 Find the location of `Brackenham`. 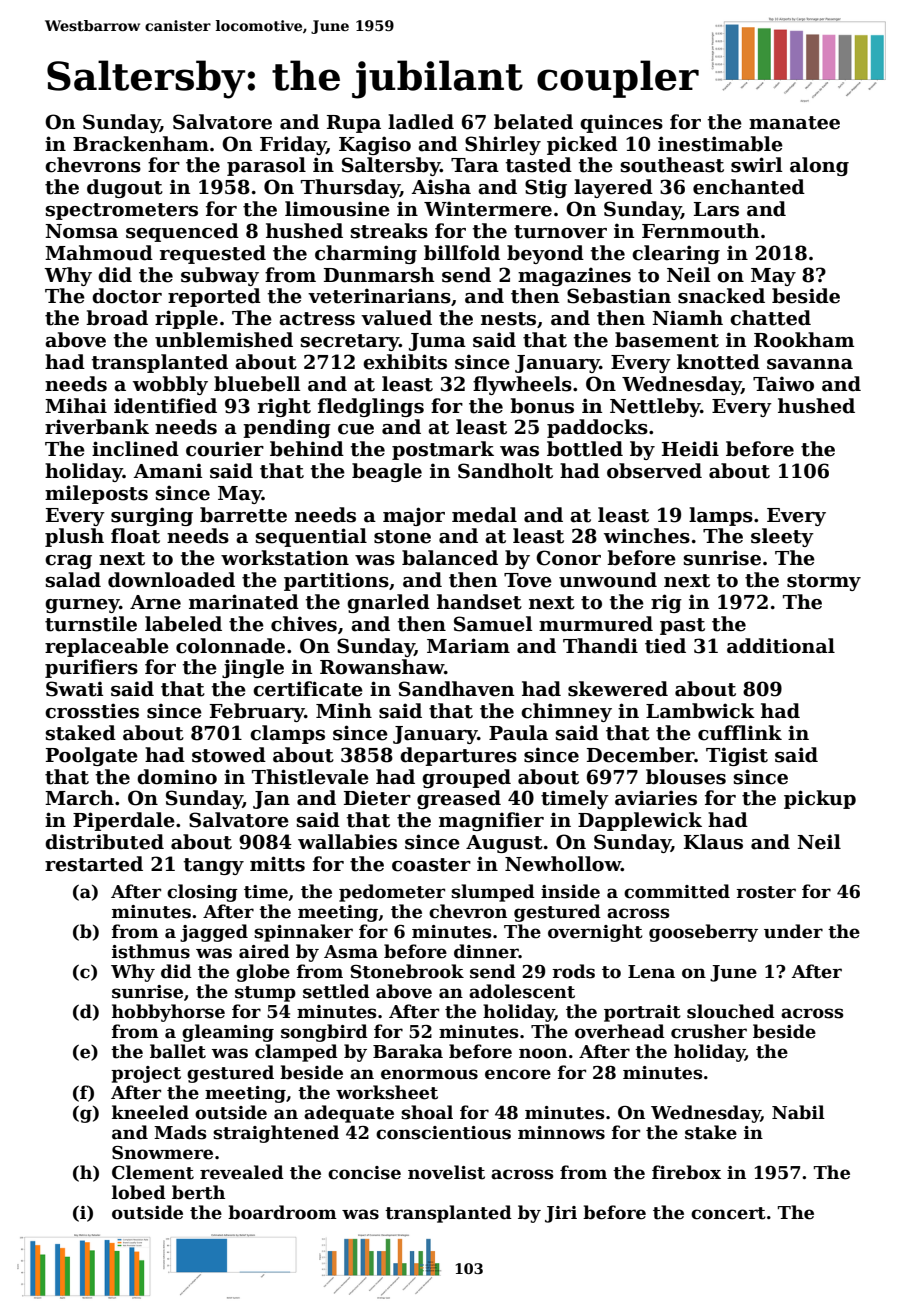

Brackenham is located at coordinates (141, 144).
